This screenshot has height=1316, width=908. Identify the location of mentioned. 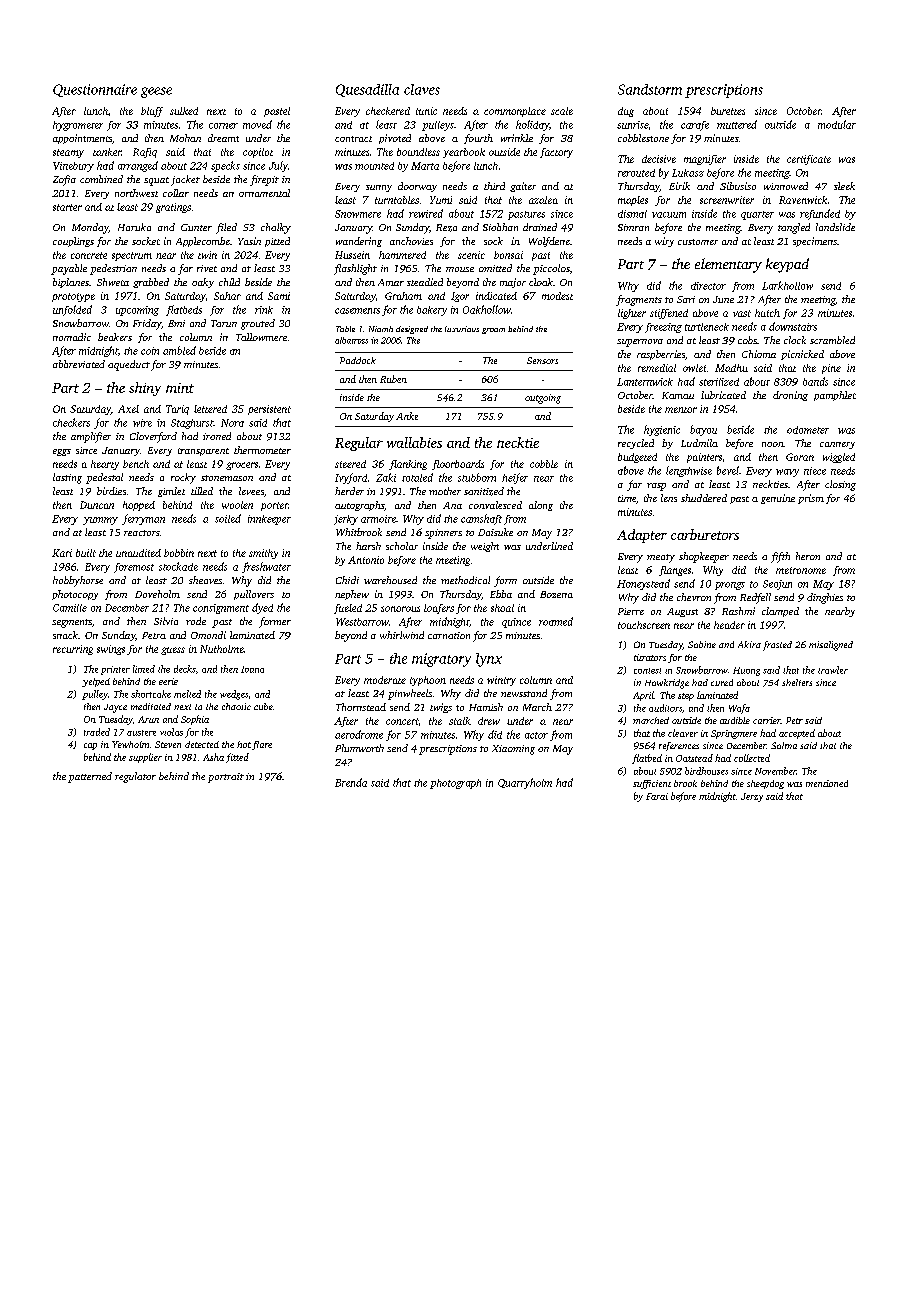
(827, 783).
